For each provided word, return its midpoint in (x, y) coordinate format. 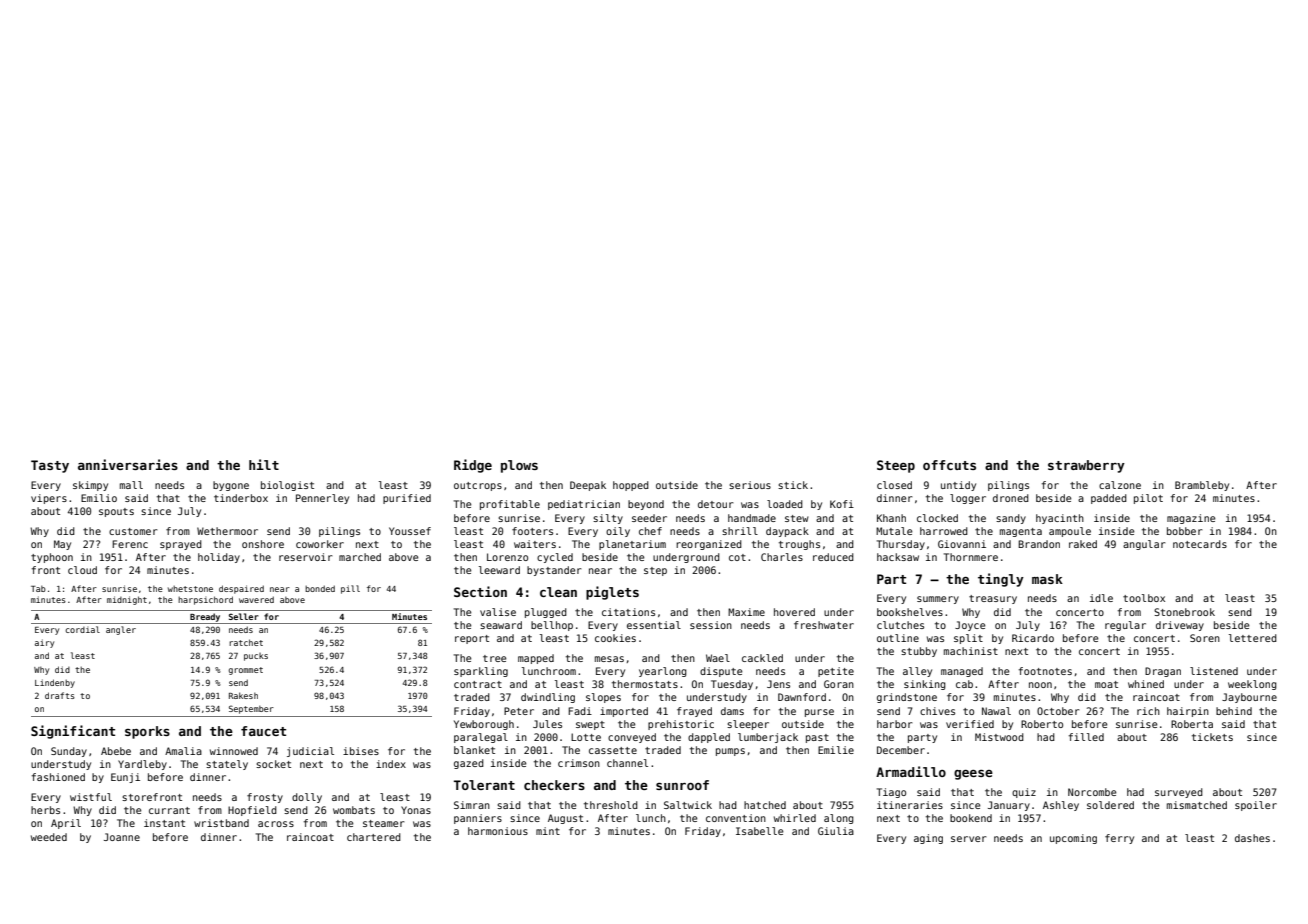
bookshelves (910, 612)
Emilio (99, 498)
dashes (1252, 838)
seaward (501, 625)
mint (548, 831)
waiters (535, 544)
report (472, 639)
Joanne (122, 837)
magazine (1191, 519)
